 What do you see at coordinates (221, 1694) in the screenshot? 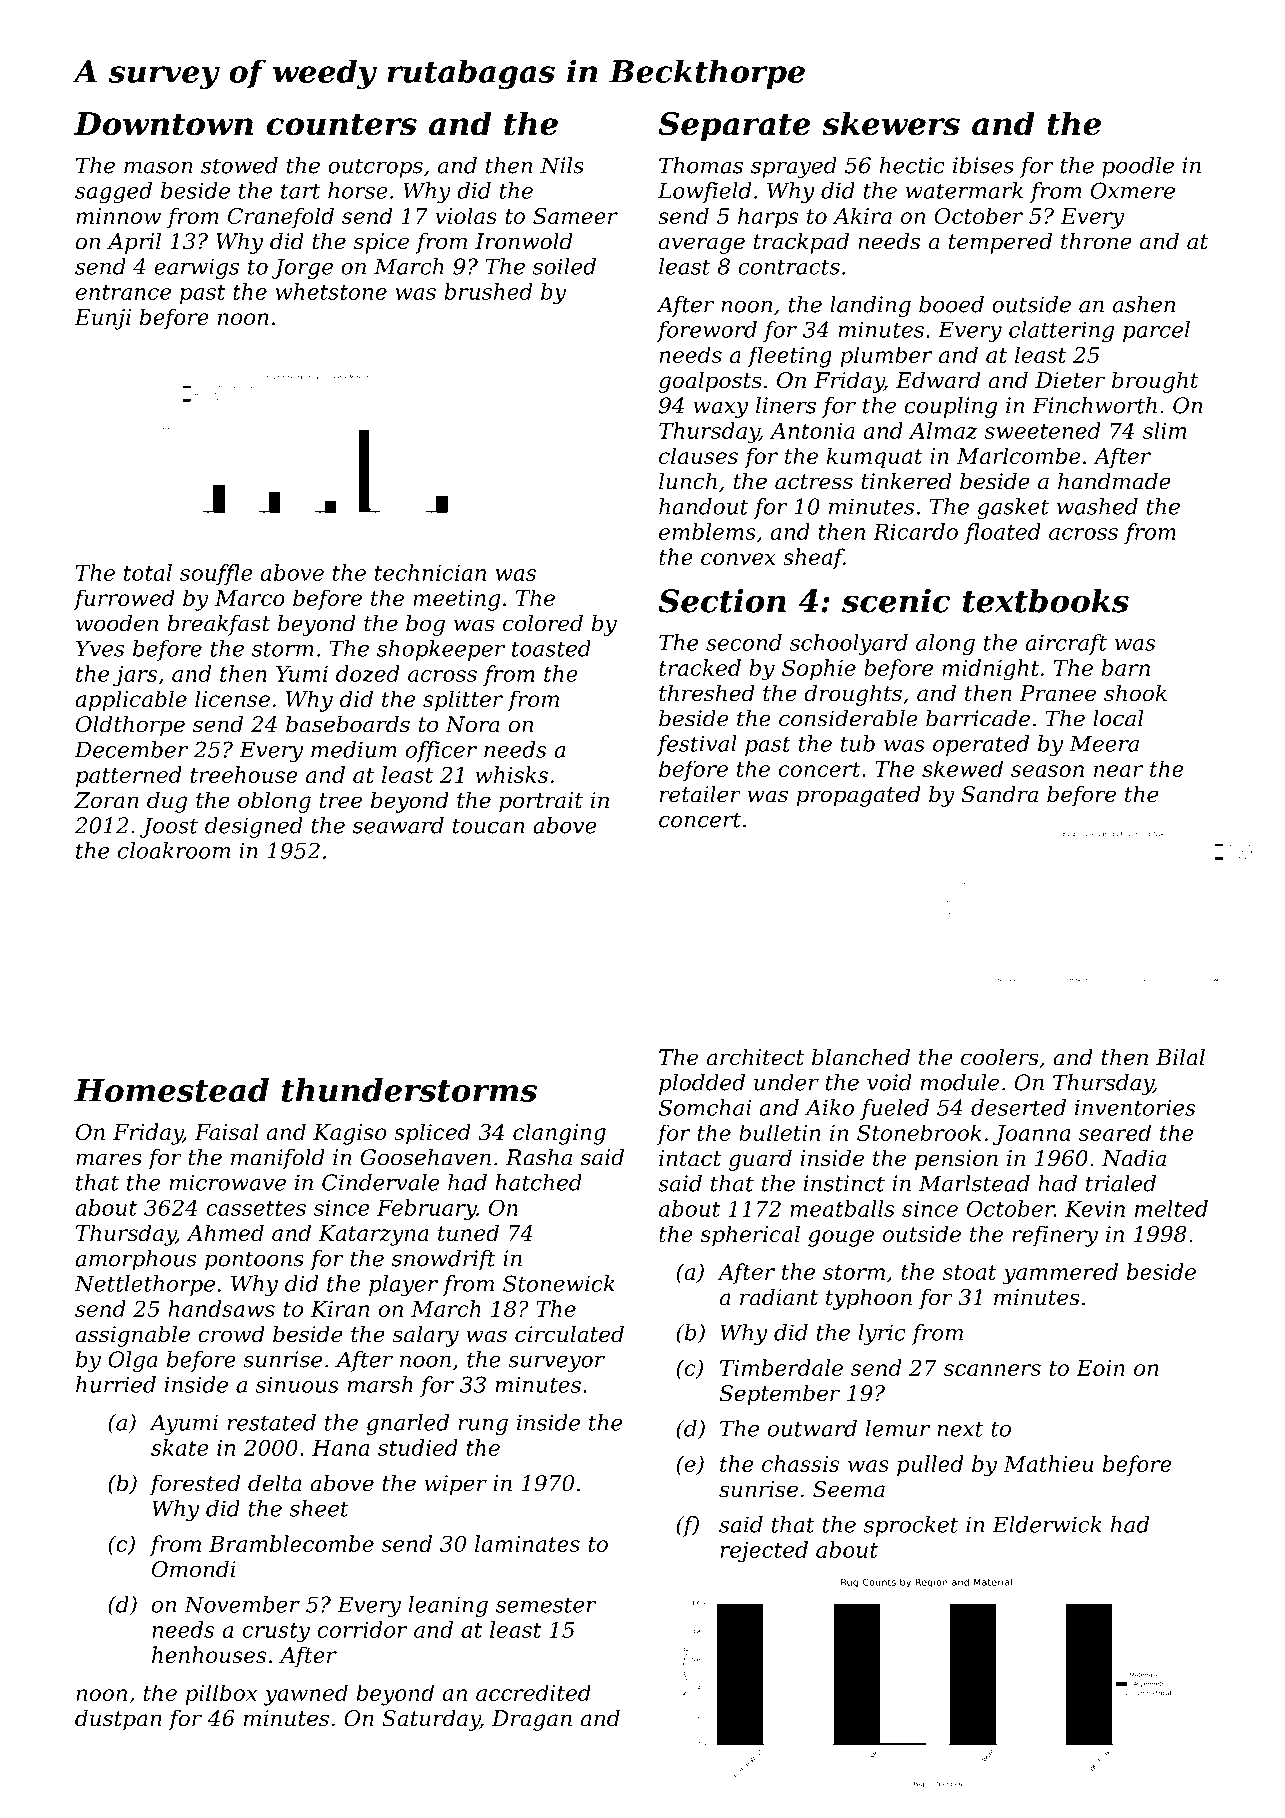
I see `pillbox` at bounding box center [221, 1694].
